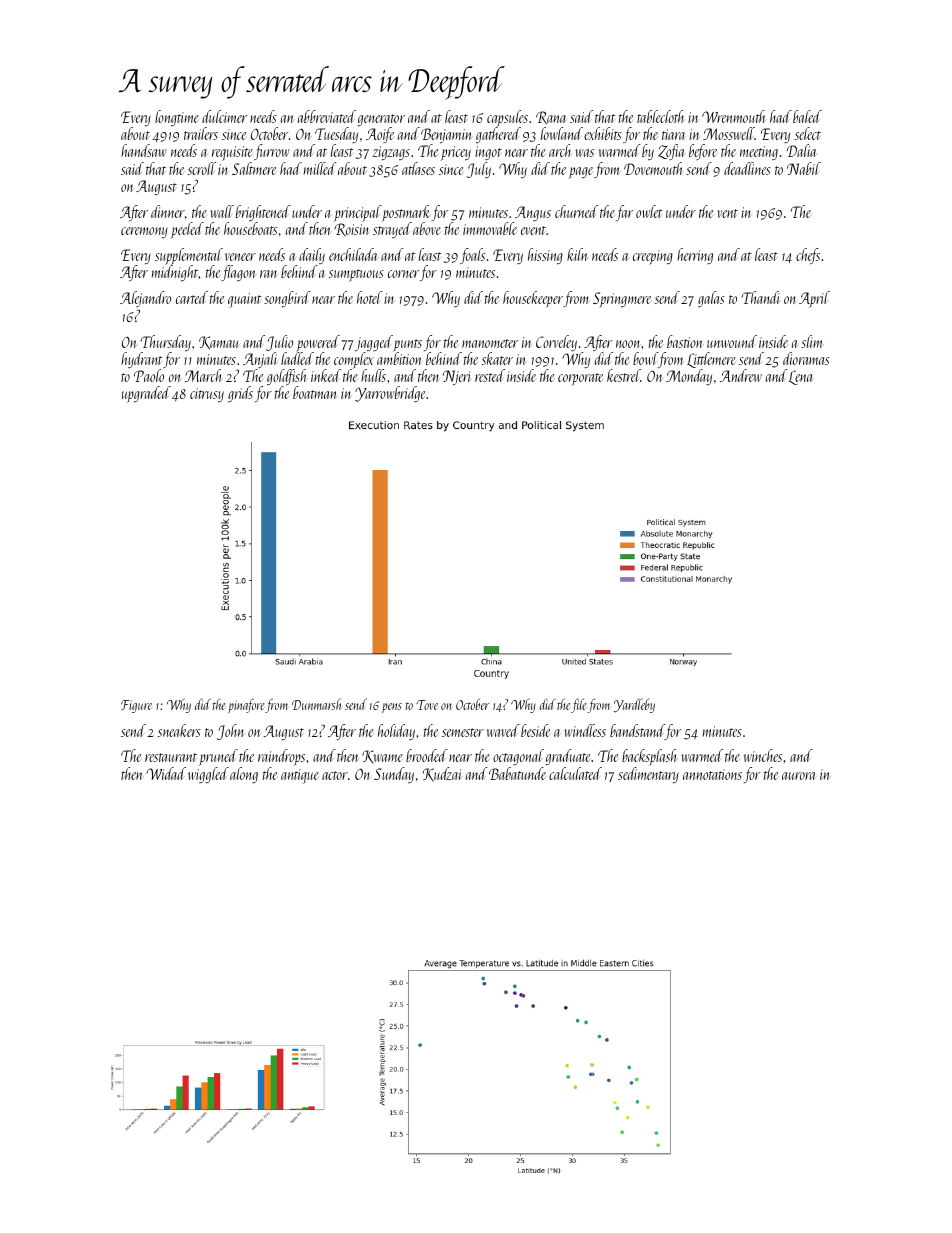 The image size is (952, 1233). What do you see at coordinates (208, 775) in the screenshot?
I see `wiggled` at bounding box center [208, 775].
